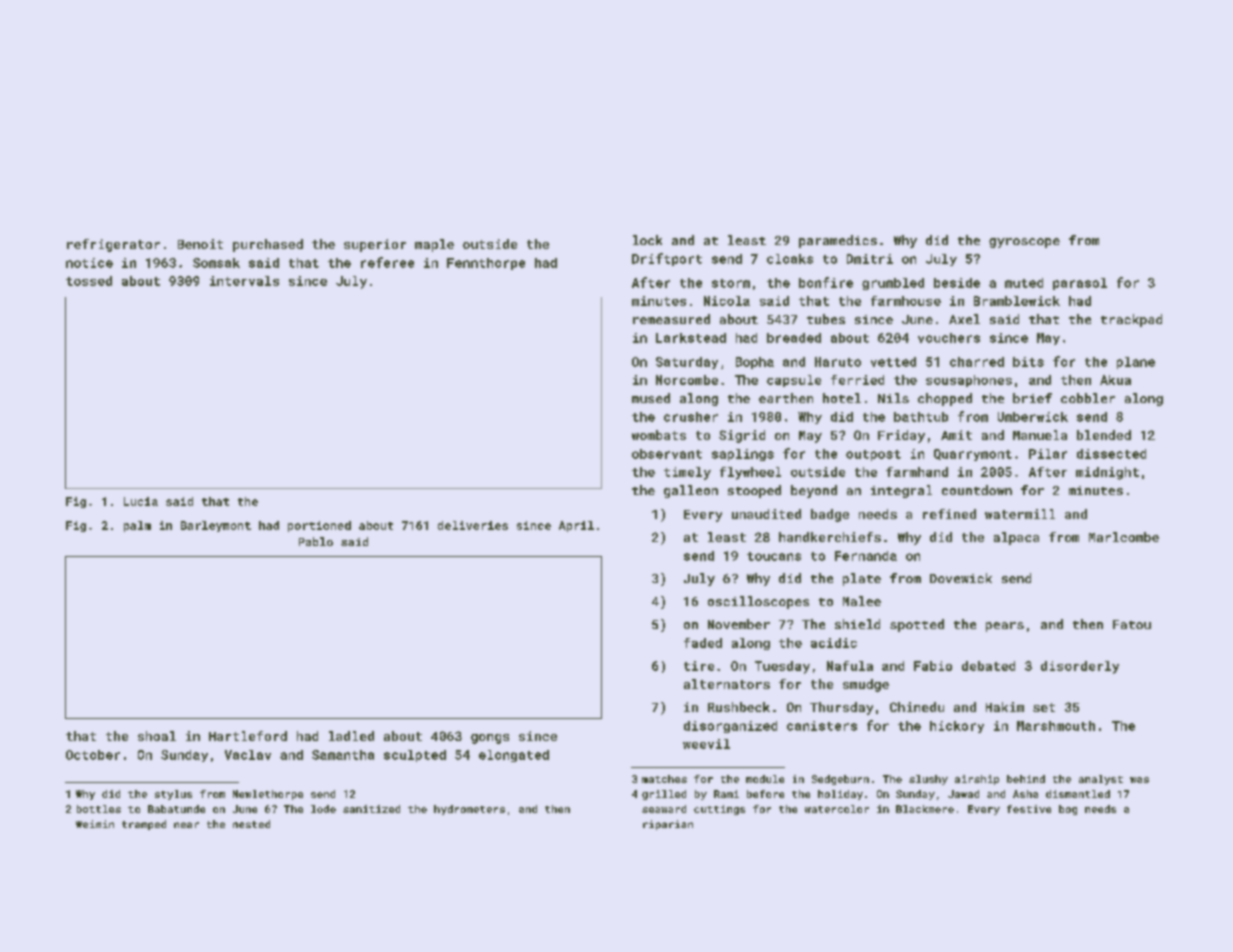 This screenshot has width=1233, height=952. What do you see at coordinates (1124, 537) in the screenshot?
I see `Marlcombe` at bounding box center [1124, 537].
